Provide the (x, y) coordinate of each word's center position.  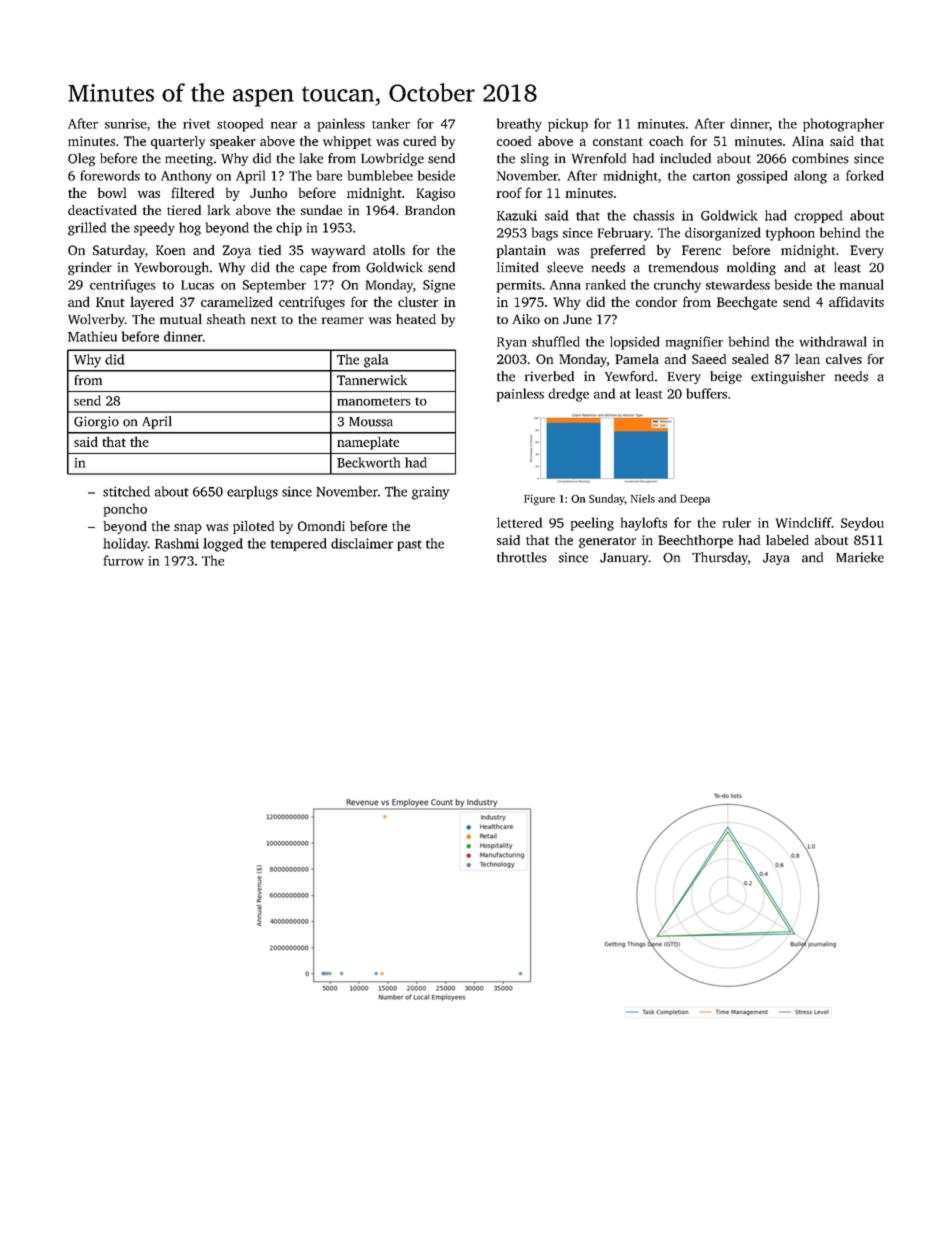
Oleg (81, 159)
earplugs (252, 493)
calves (844, 359)
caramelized (237, 301)
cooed (514, 141)
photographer (843, 125)
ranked (606, 284)
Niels (643, 498)
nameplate (368, 443)
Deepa (695, 500)
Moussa (371, 422)
